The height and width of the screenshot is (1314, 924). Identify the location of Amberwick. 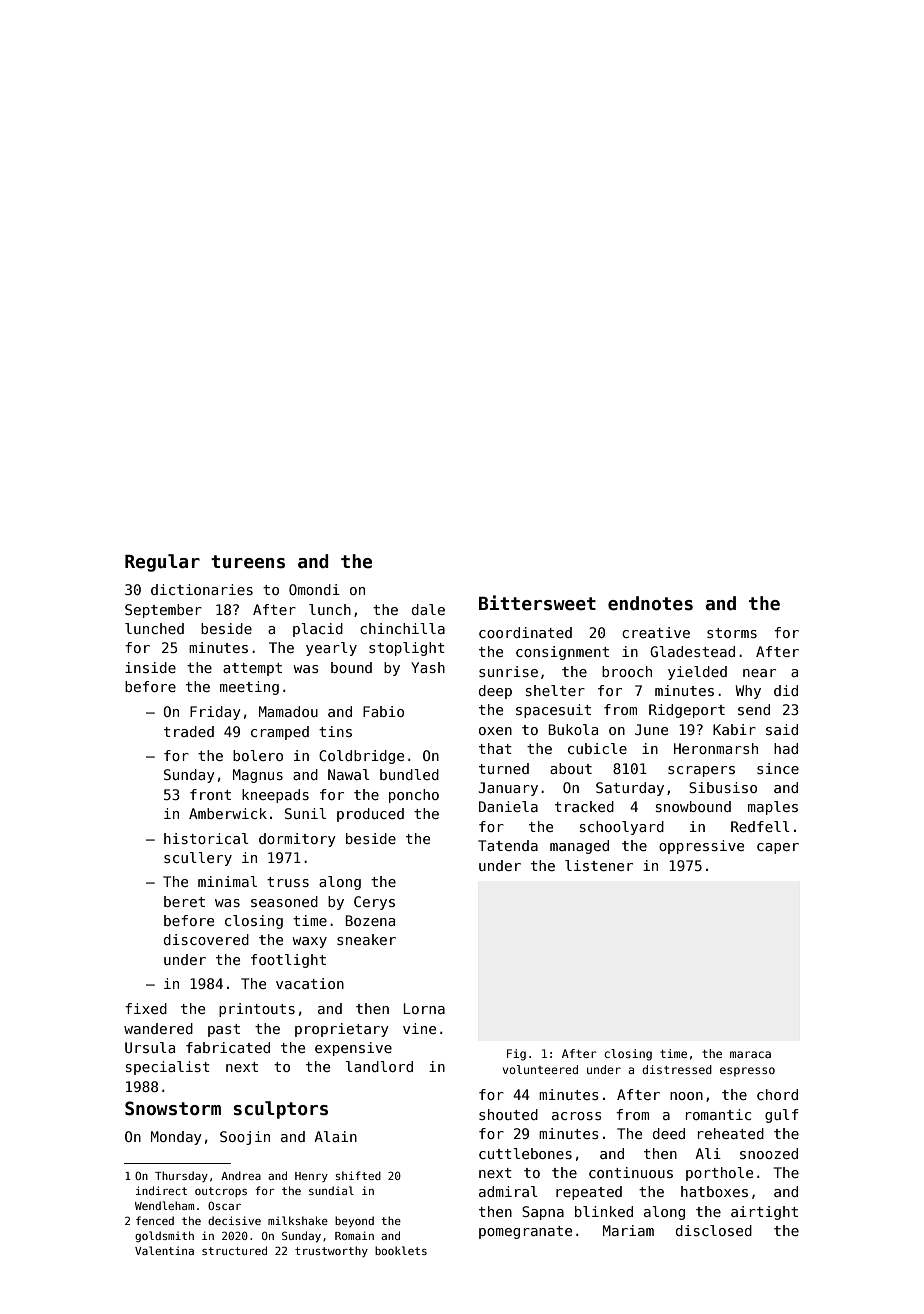
(228, 813).
